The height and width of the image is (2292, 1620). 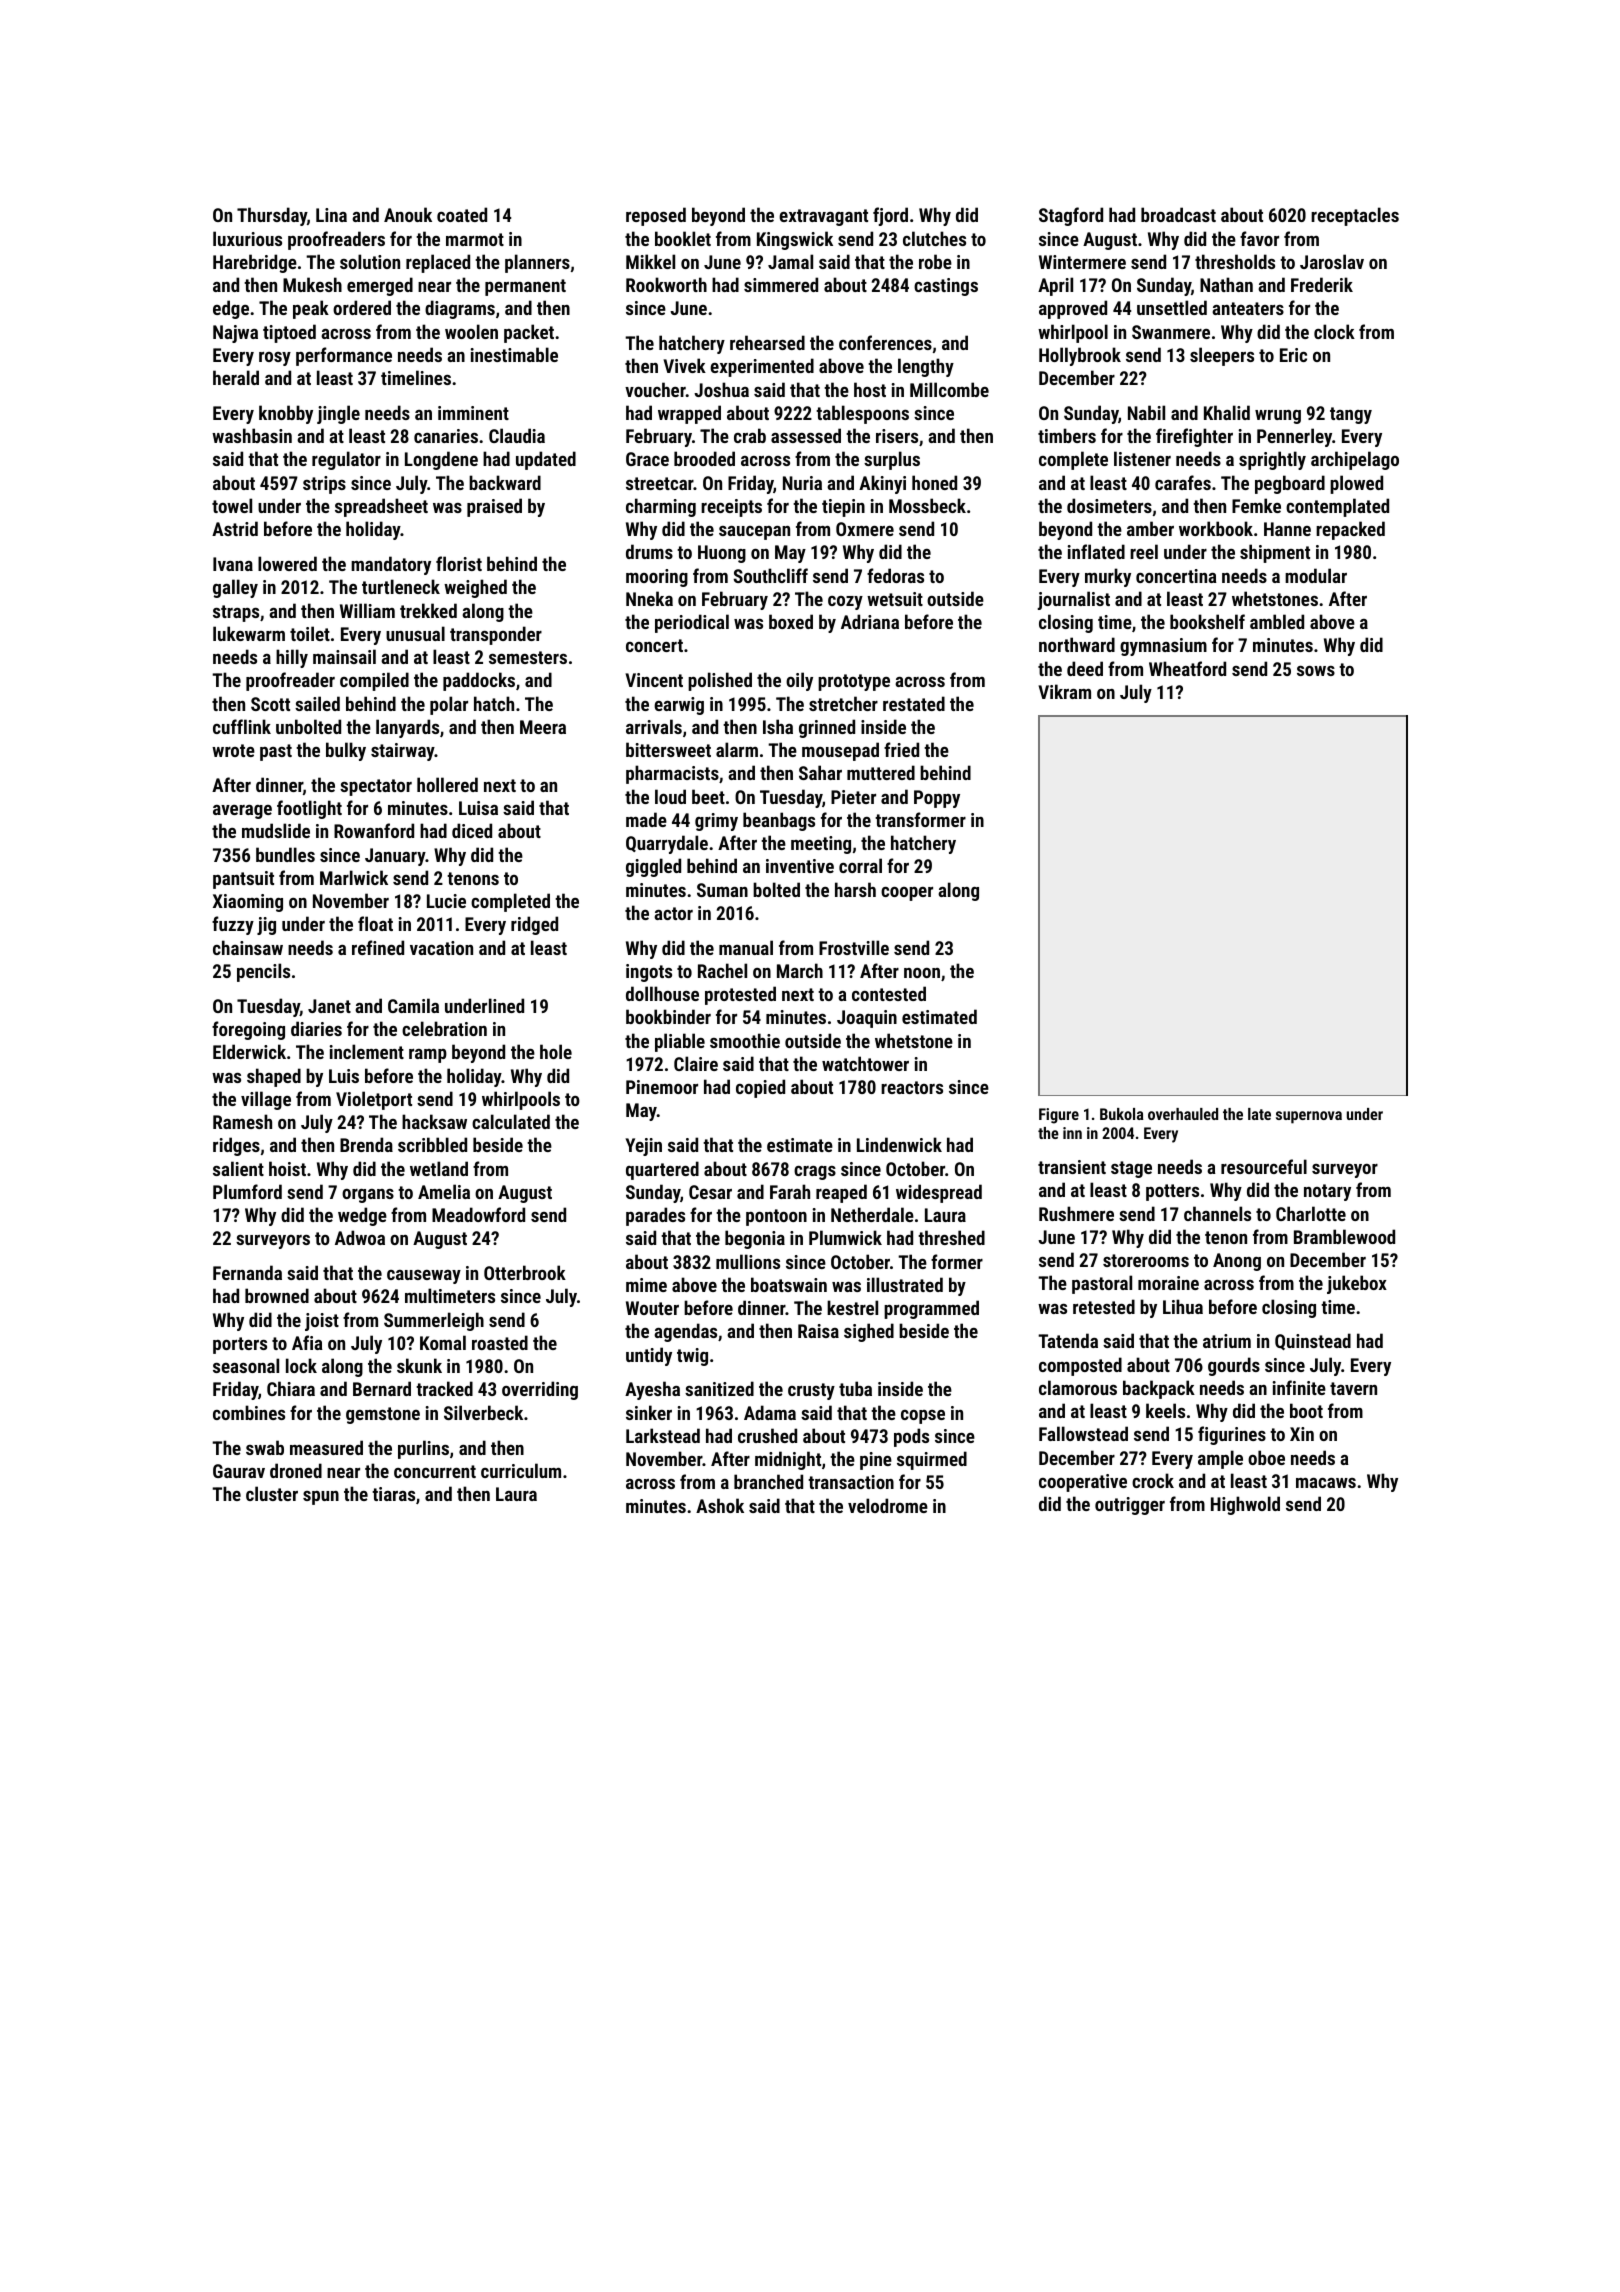 What do you see at coordinates (272, 216) in the image?
I see `Thursday` at bounding box center [272, 216].
